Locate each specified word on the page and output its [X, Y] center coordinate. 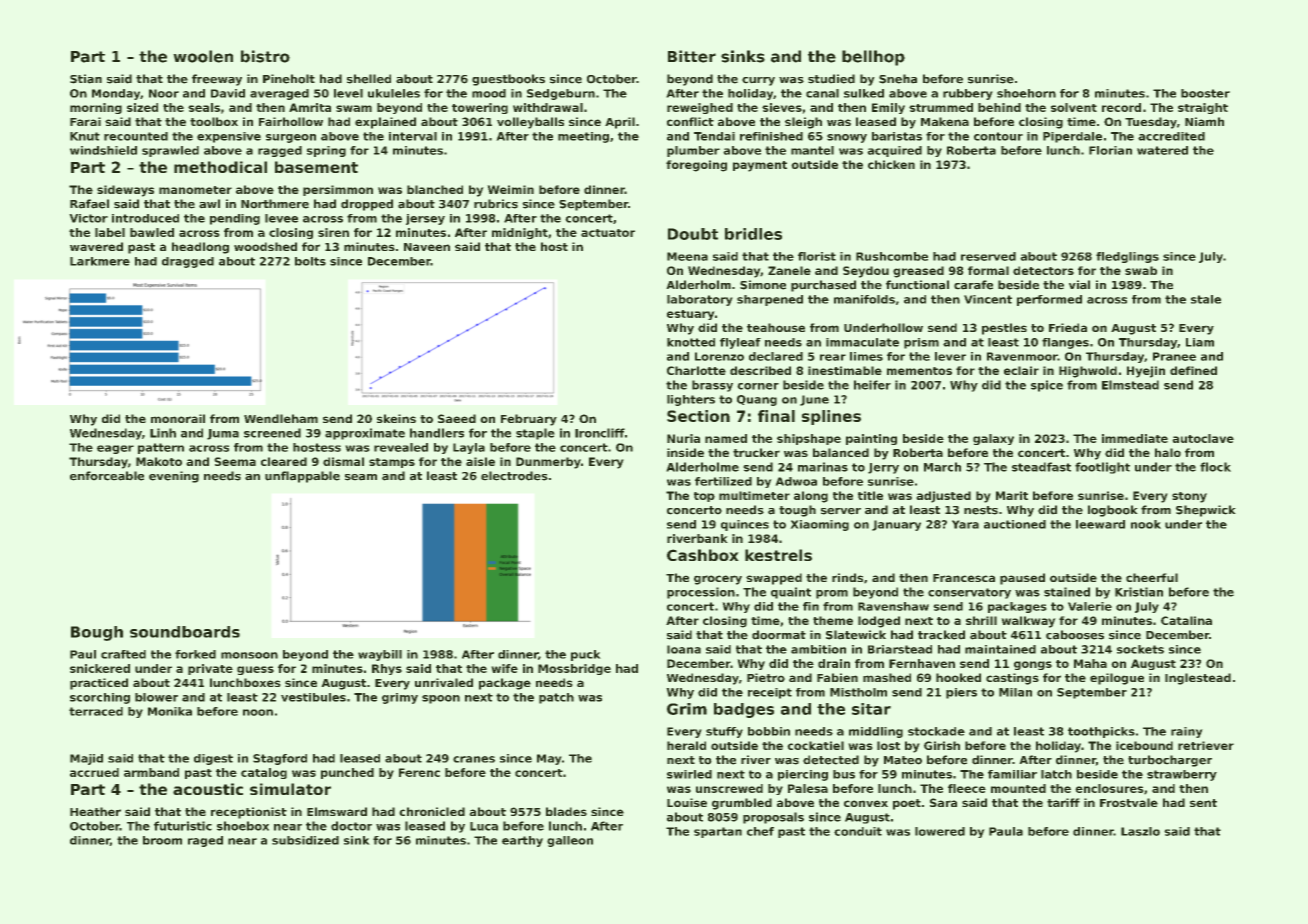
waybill [380, 655]
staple [535, 434]
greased [918, 272]
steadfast [1041, 467]
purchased [823, 286]
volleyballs [530, 123]
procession [701, 593]
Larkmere [100, 261]
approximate [365, 434]
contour [998, 136]
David [228, 93]
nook [1146, 524]
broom [162, 840]
